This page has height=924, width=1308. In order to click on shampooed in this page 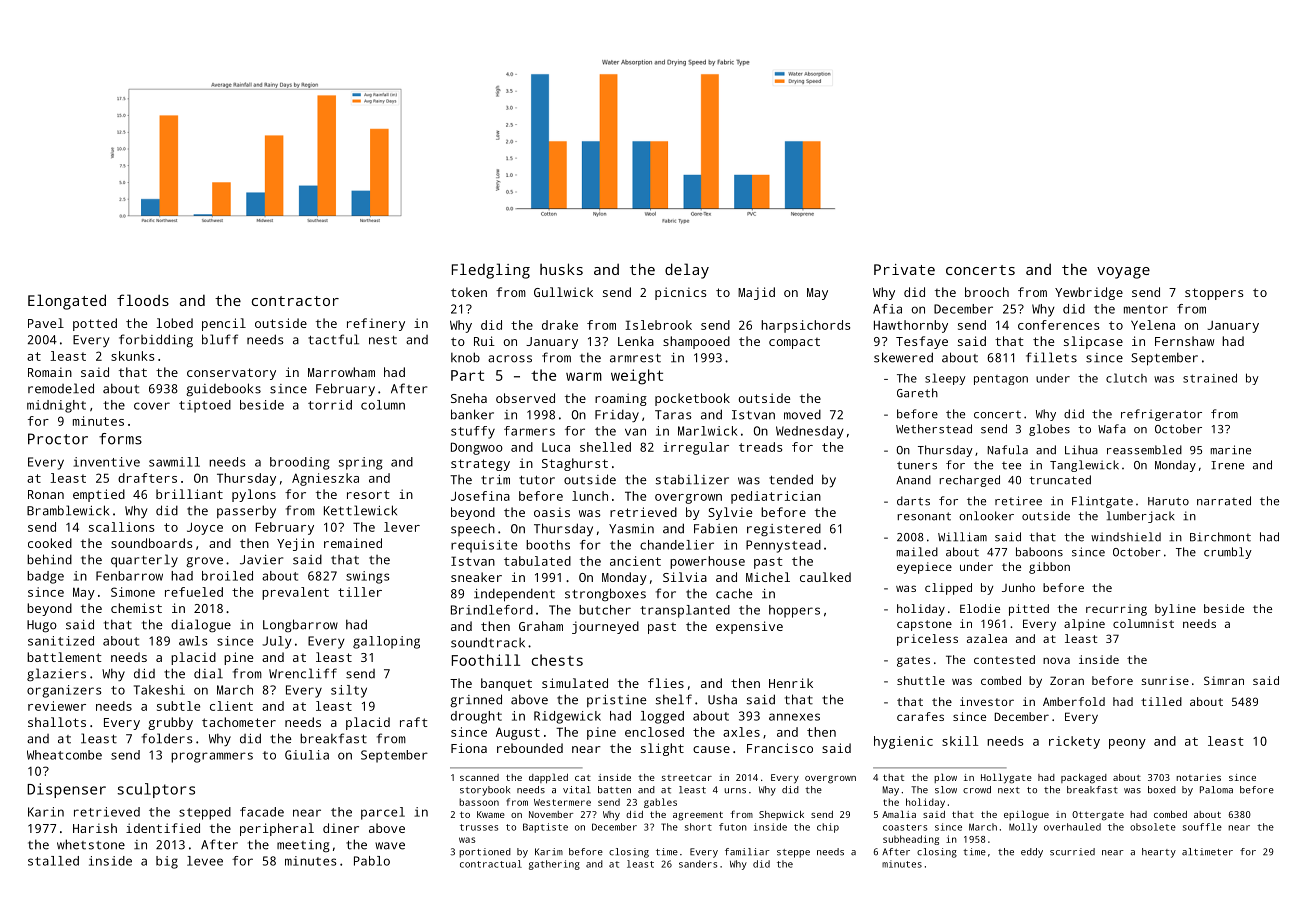, I will do `click(696, 342)`.
